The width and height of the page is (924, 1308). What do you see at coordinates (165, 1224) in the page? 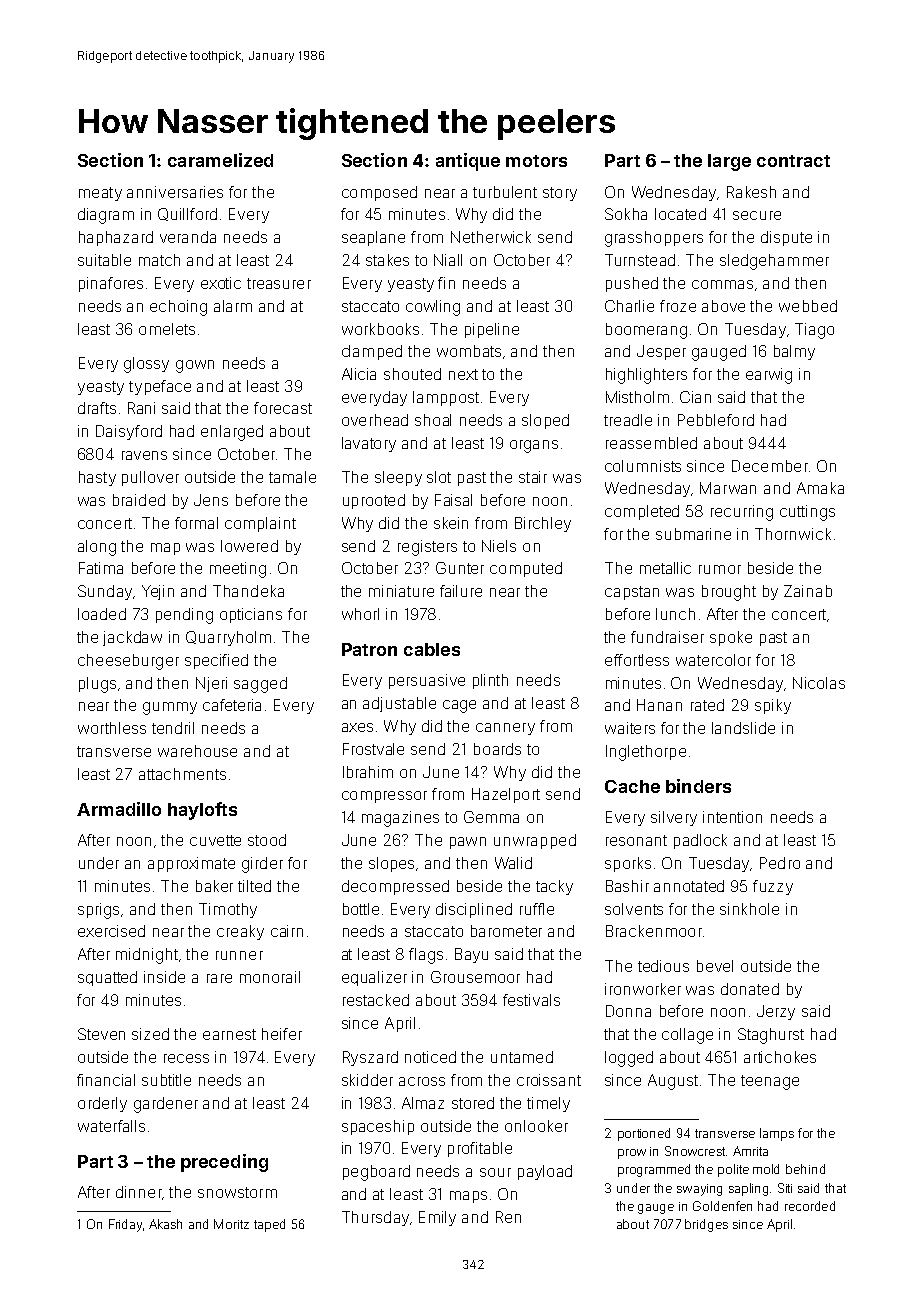
I see `Akash` at bounding box center [165, 1224].
